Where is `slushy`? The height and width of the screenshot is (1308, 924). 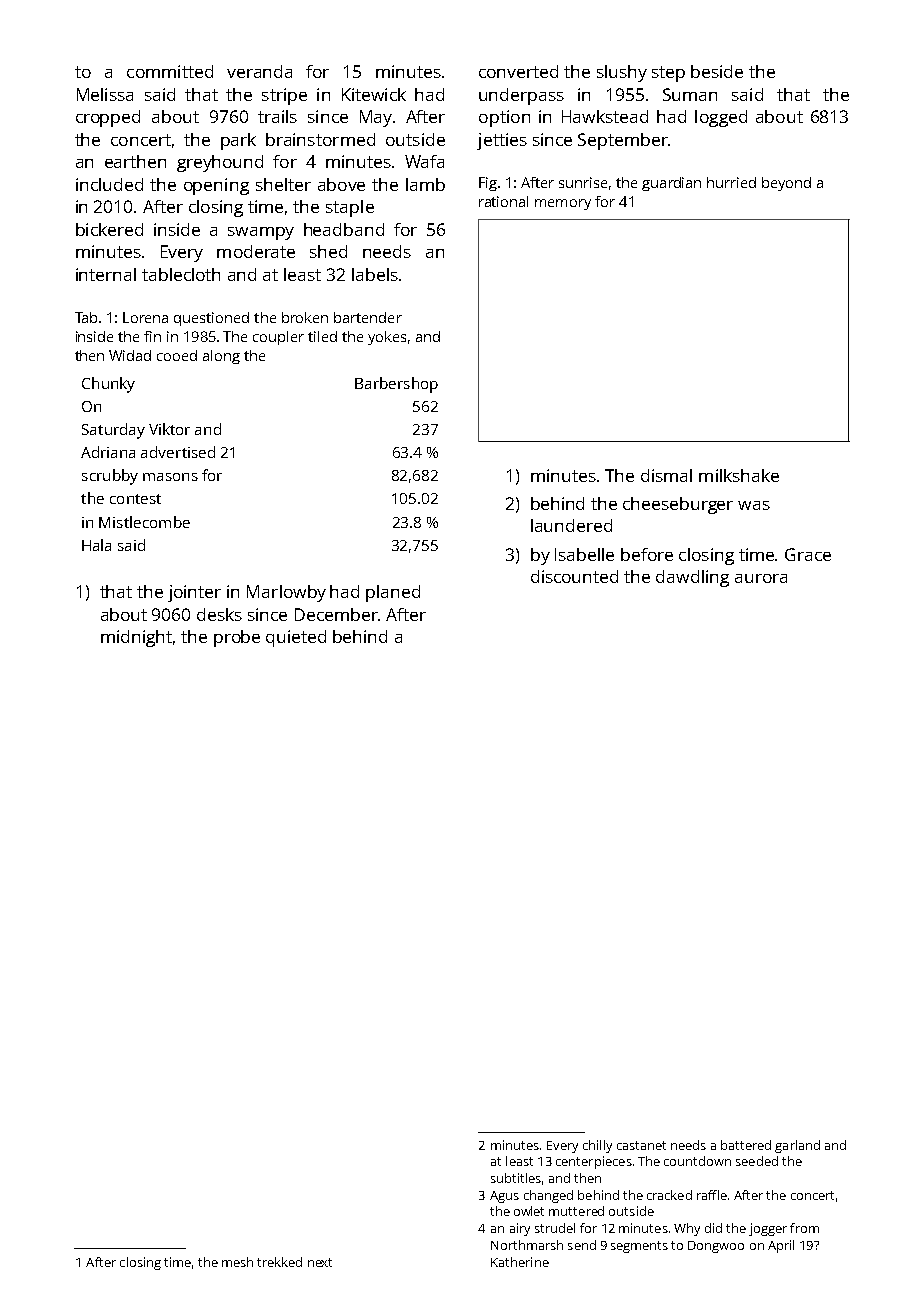 slushy is located at coordinates (622, 73).
